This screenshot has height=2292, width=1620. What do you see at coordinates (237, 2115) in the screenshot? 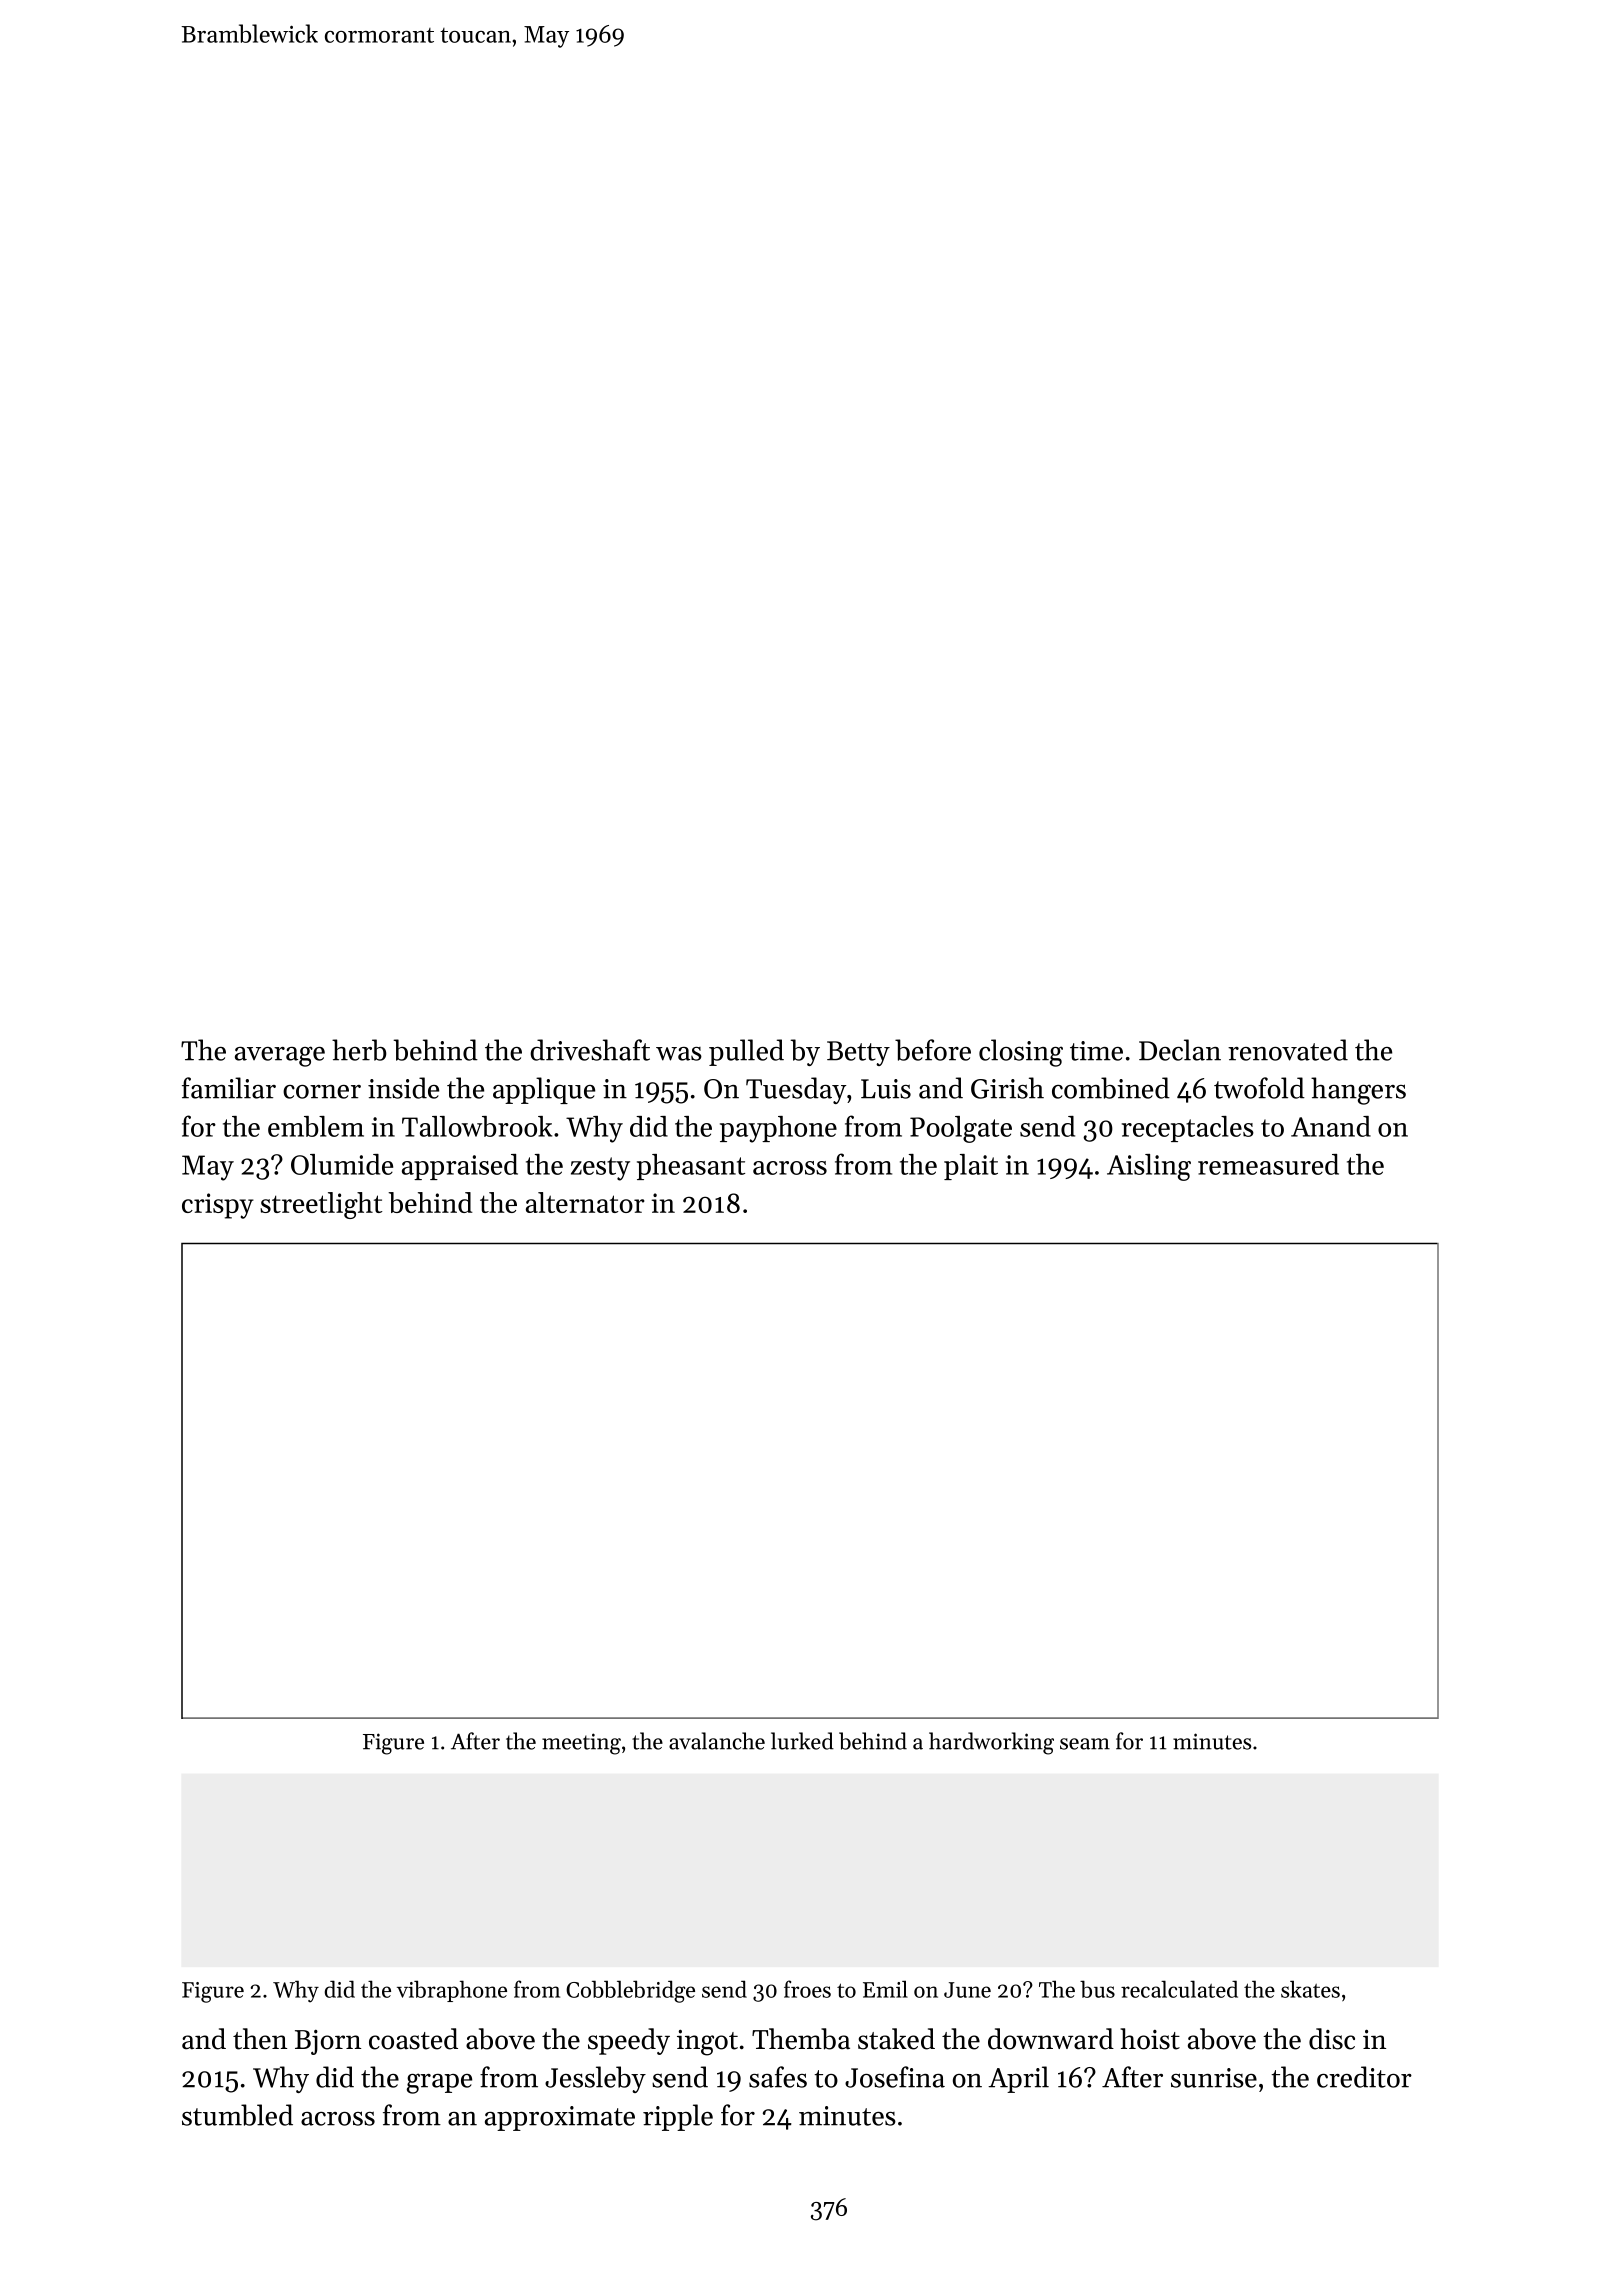
I see `stumbled` at bounding box center [237, 2115].
